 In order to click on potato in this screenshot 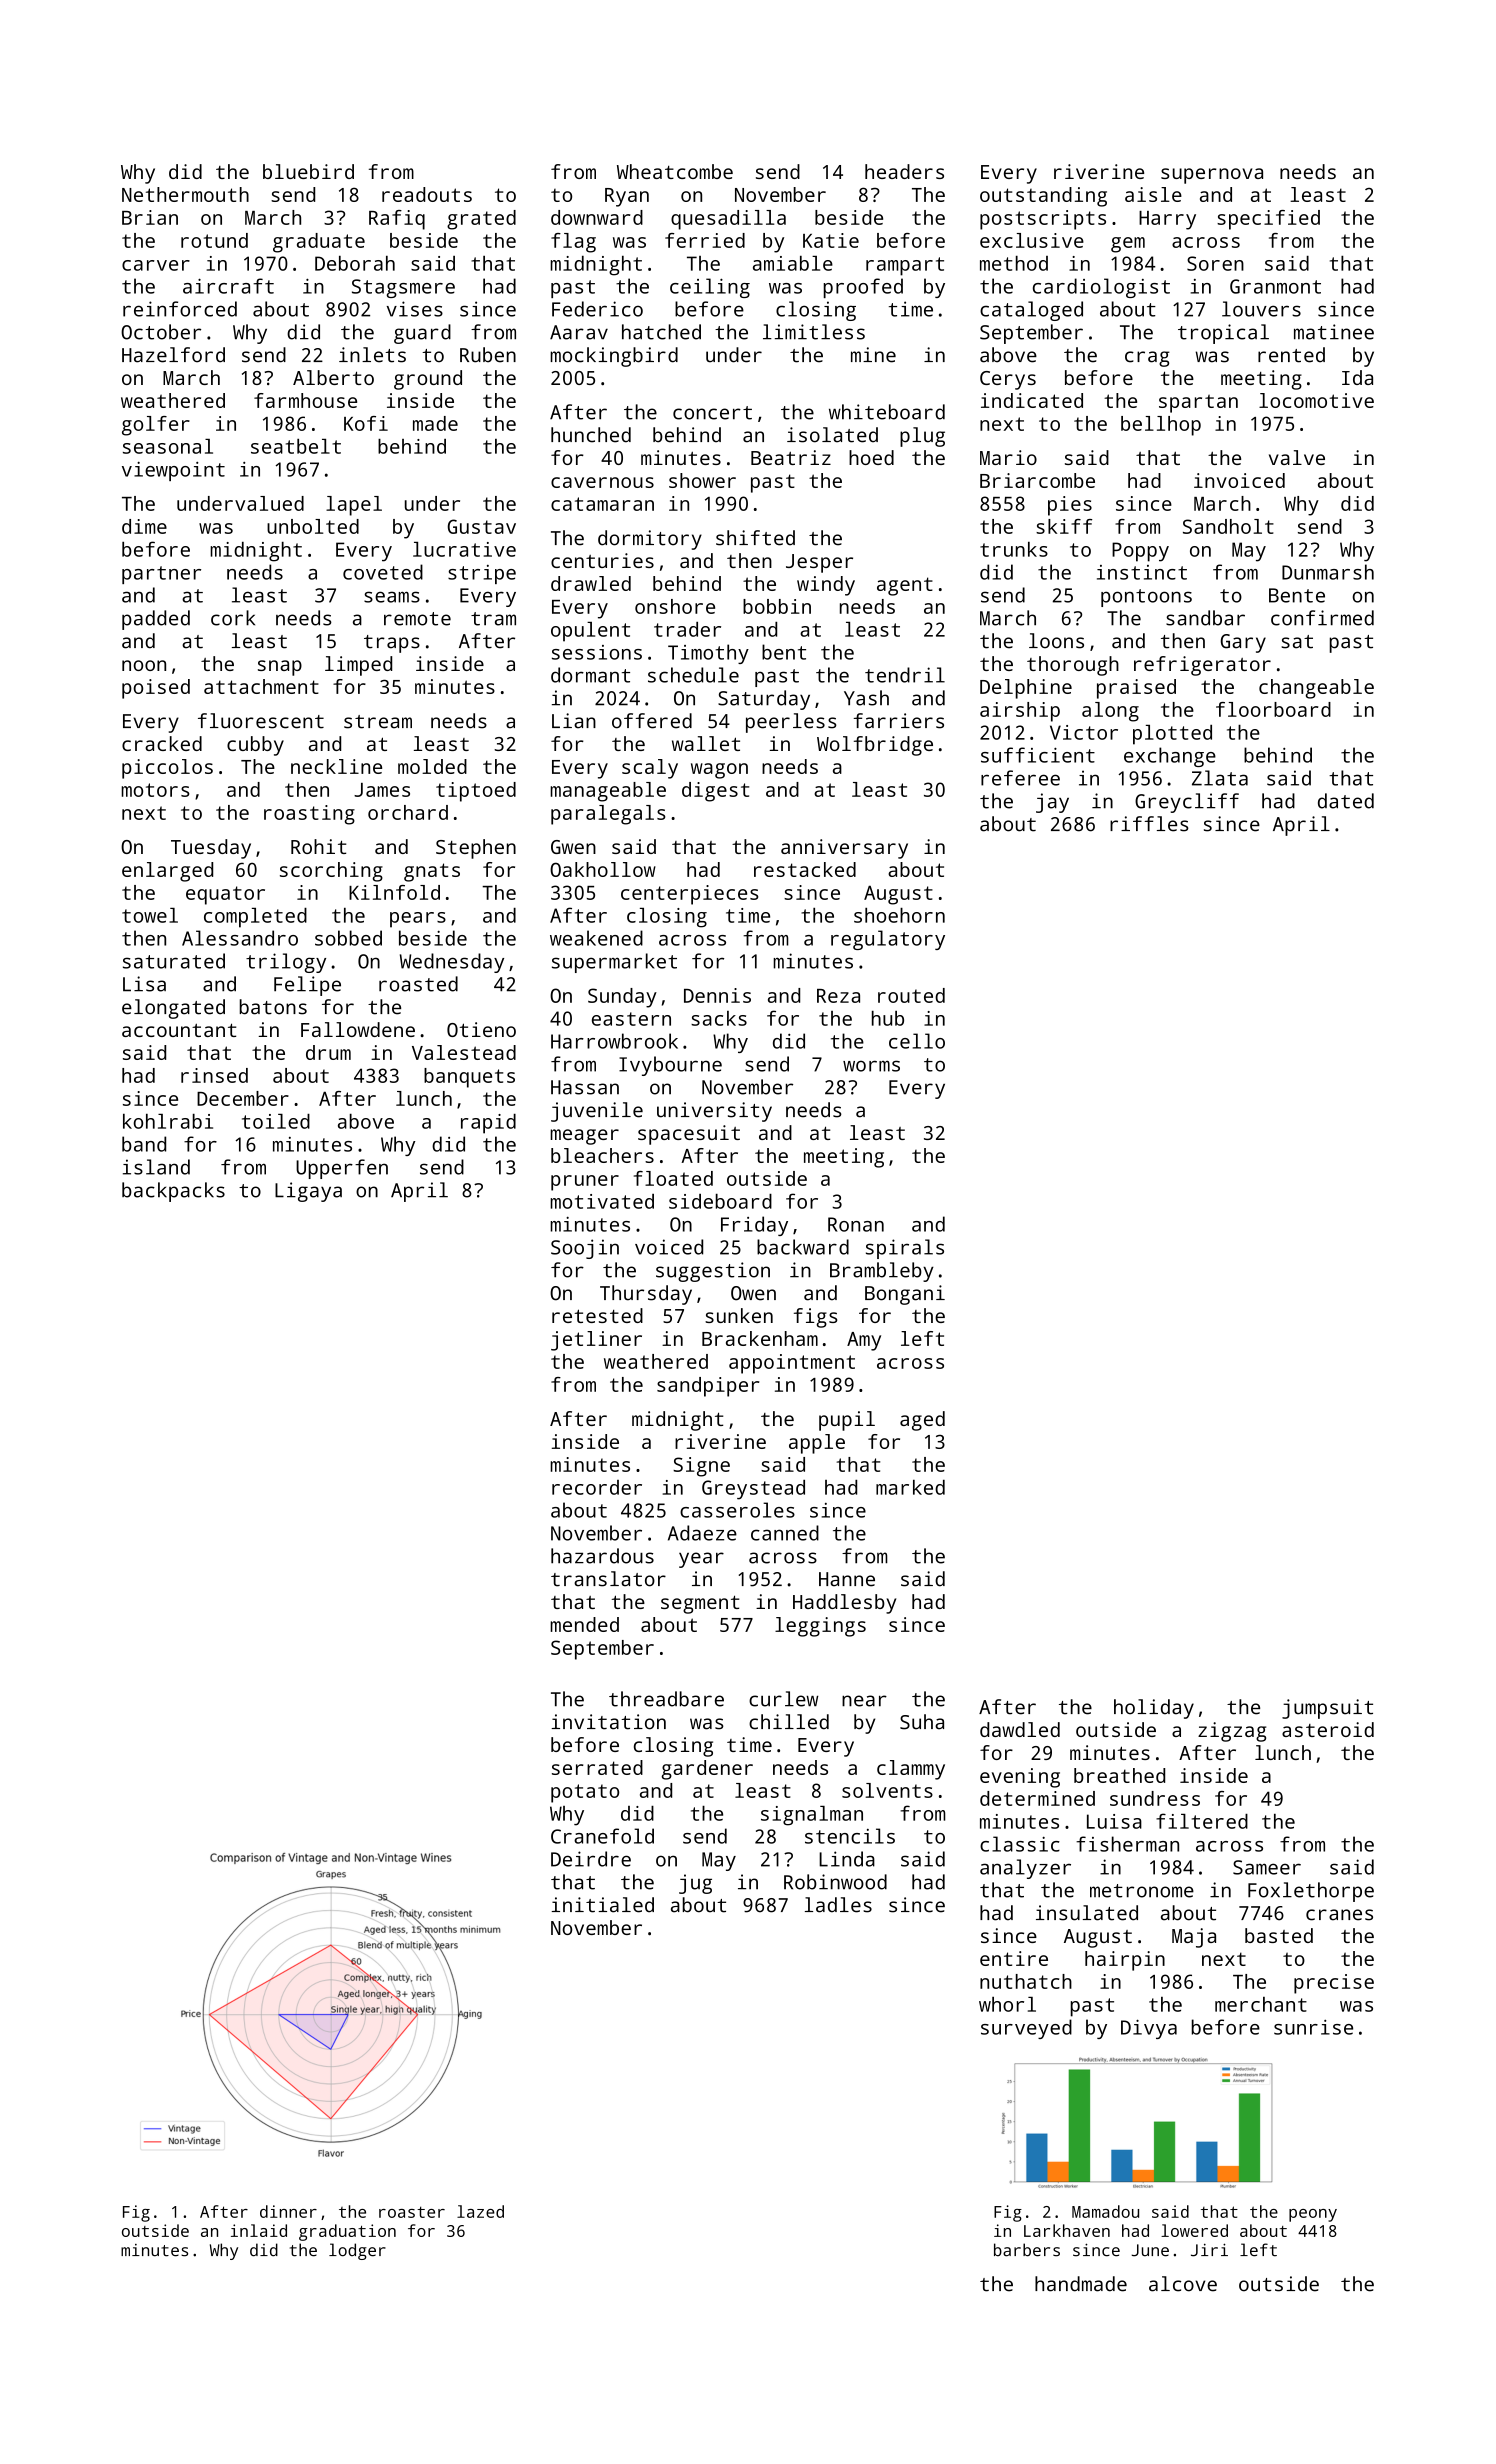, I will do `click(585, 1793)`.
